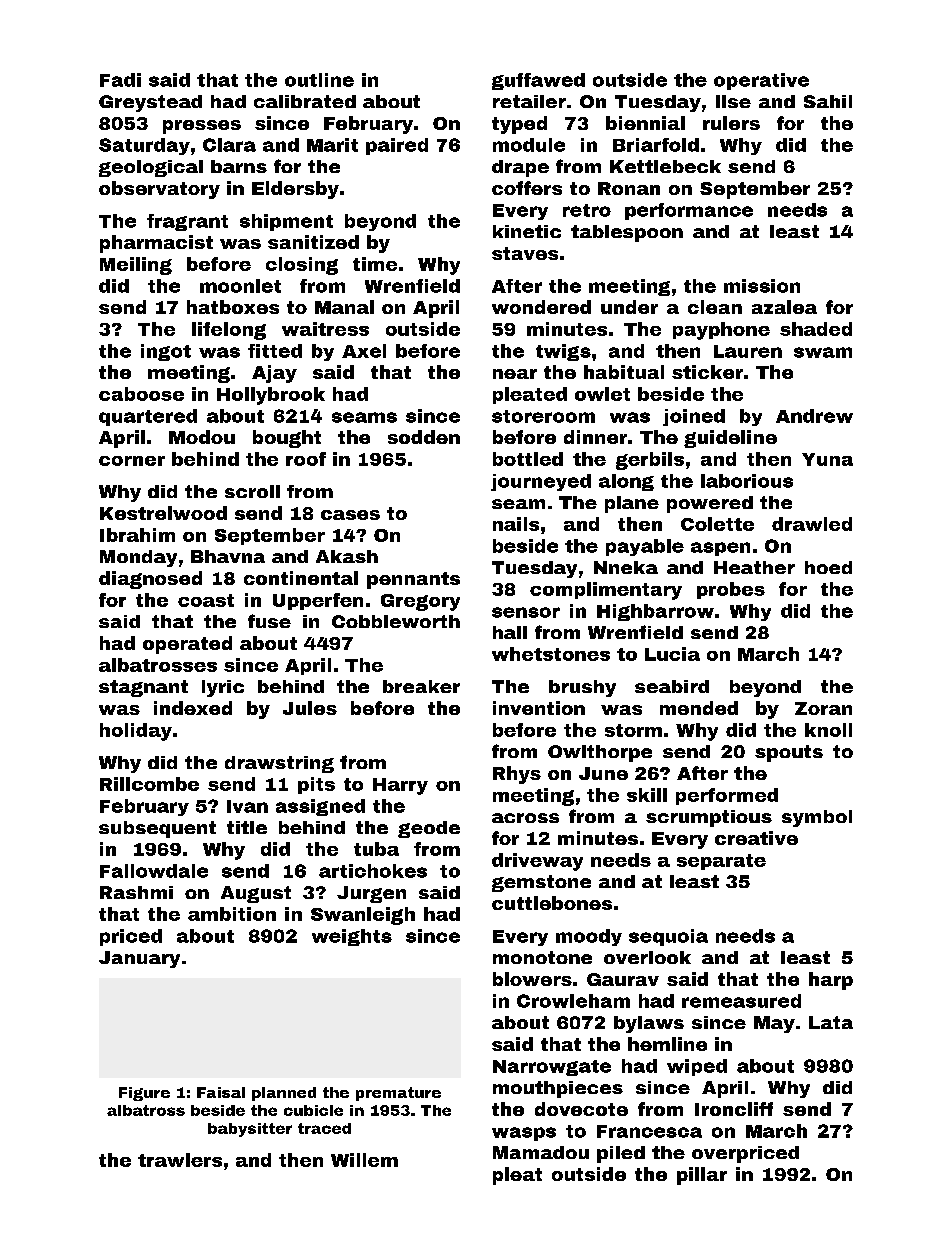 The width and height of the screenshot is (952, 1233). Describe the element at coordinates (710, 504) in the screenshot. I see `powered` at that location.
